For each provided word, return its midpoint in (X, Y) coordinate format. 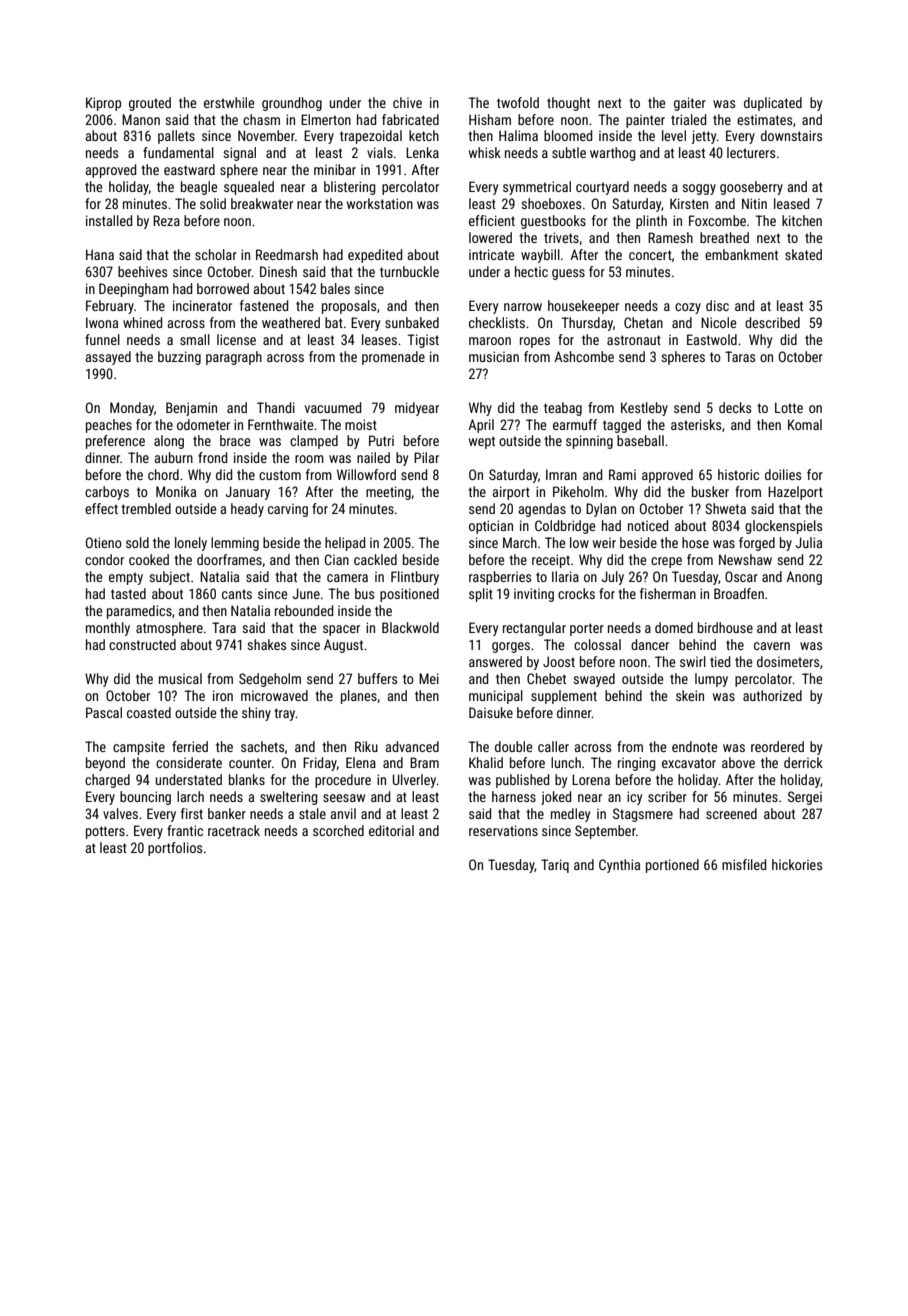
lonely (191, 544)
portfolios (175, 849)
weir (604, 543)
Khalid (486, 762)
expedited (375, 256)
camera (347, 578)
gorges (511, 647)
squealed (249, 188)
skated (803, 254)
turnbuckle (409, 271)
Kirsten (689, 203)
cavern (772, 646)
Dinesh (278, 271)
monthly (108, 629)
